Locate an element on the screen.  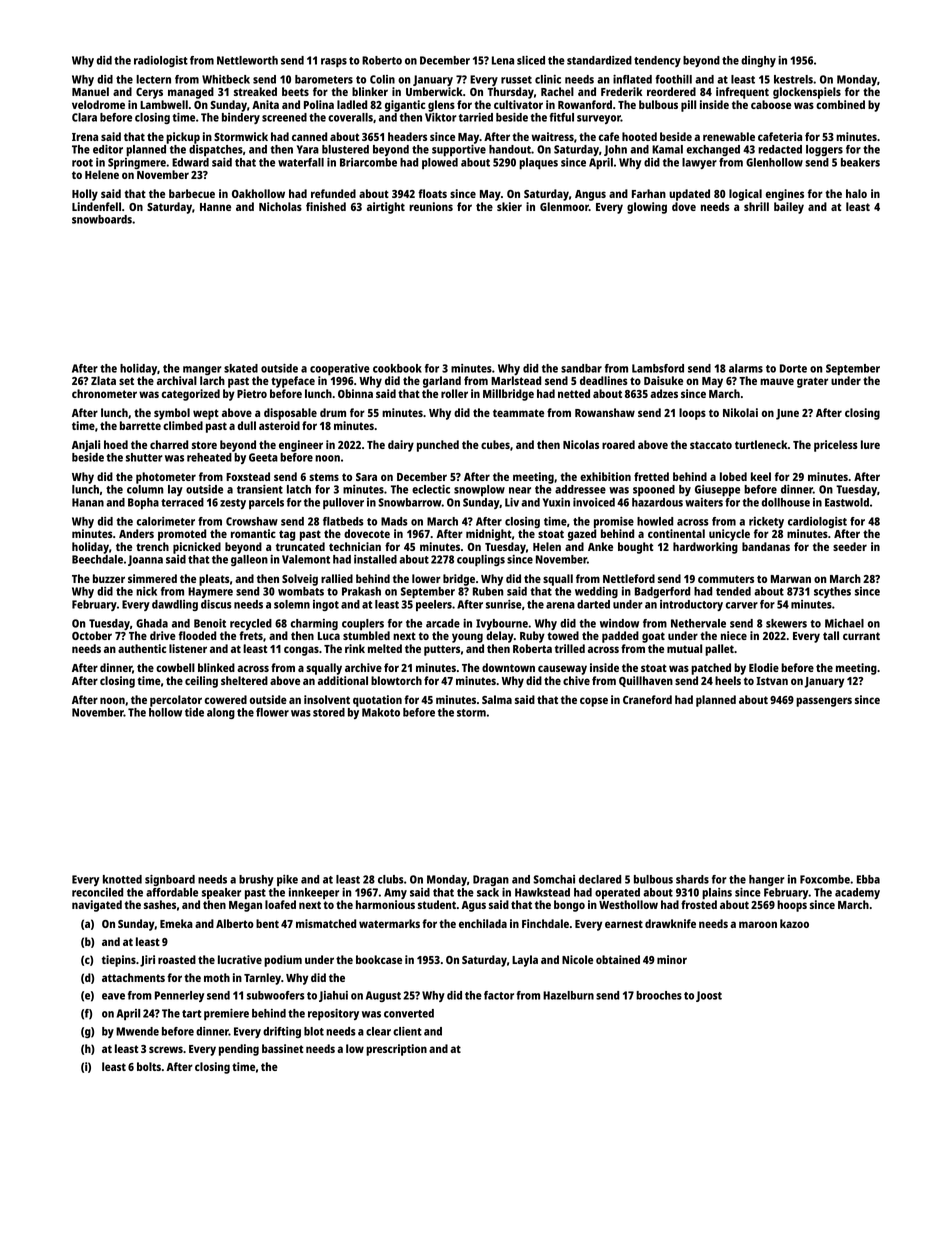
standardized is located at coordinates (599, 60).
